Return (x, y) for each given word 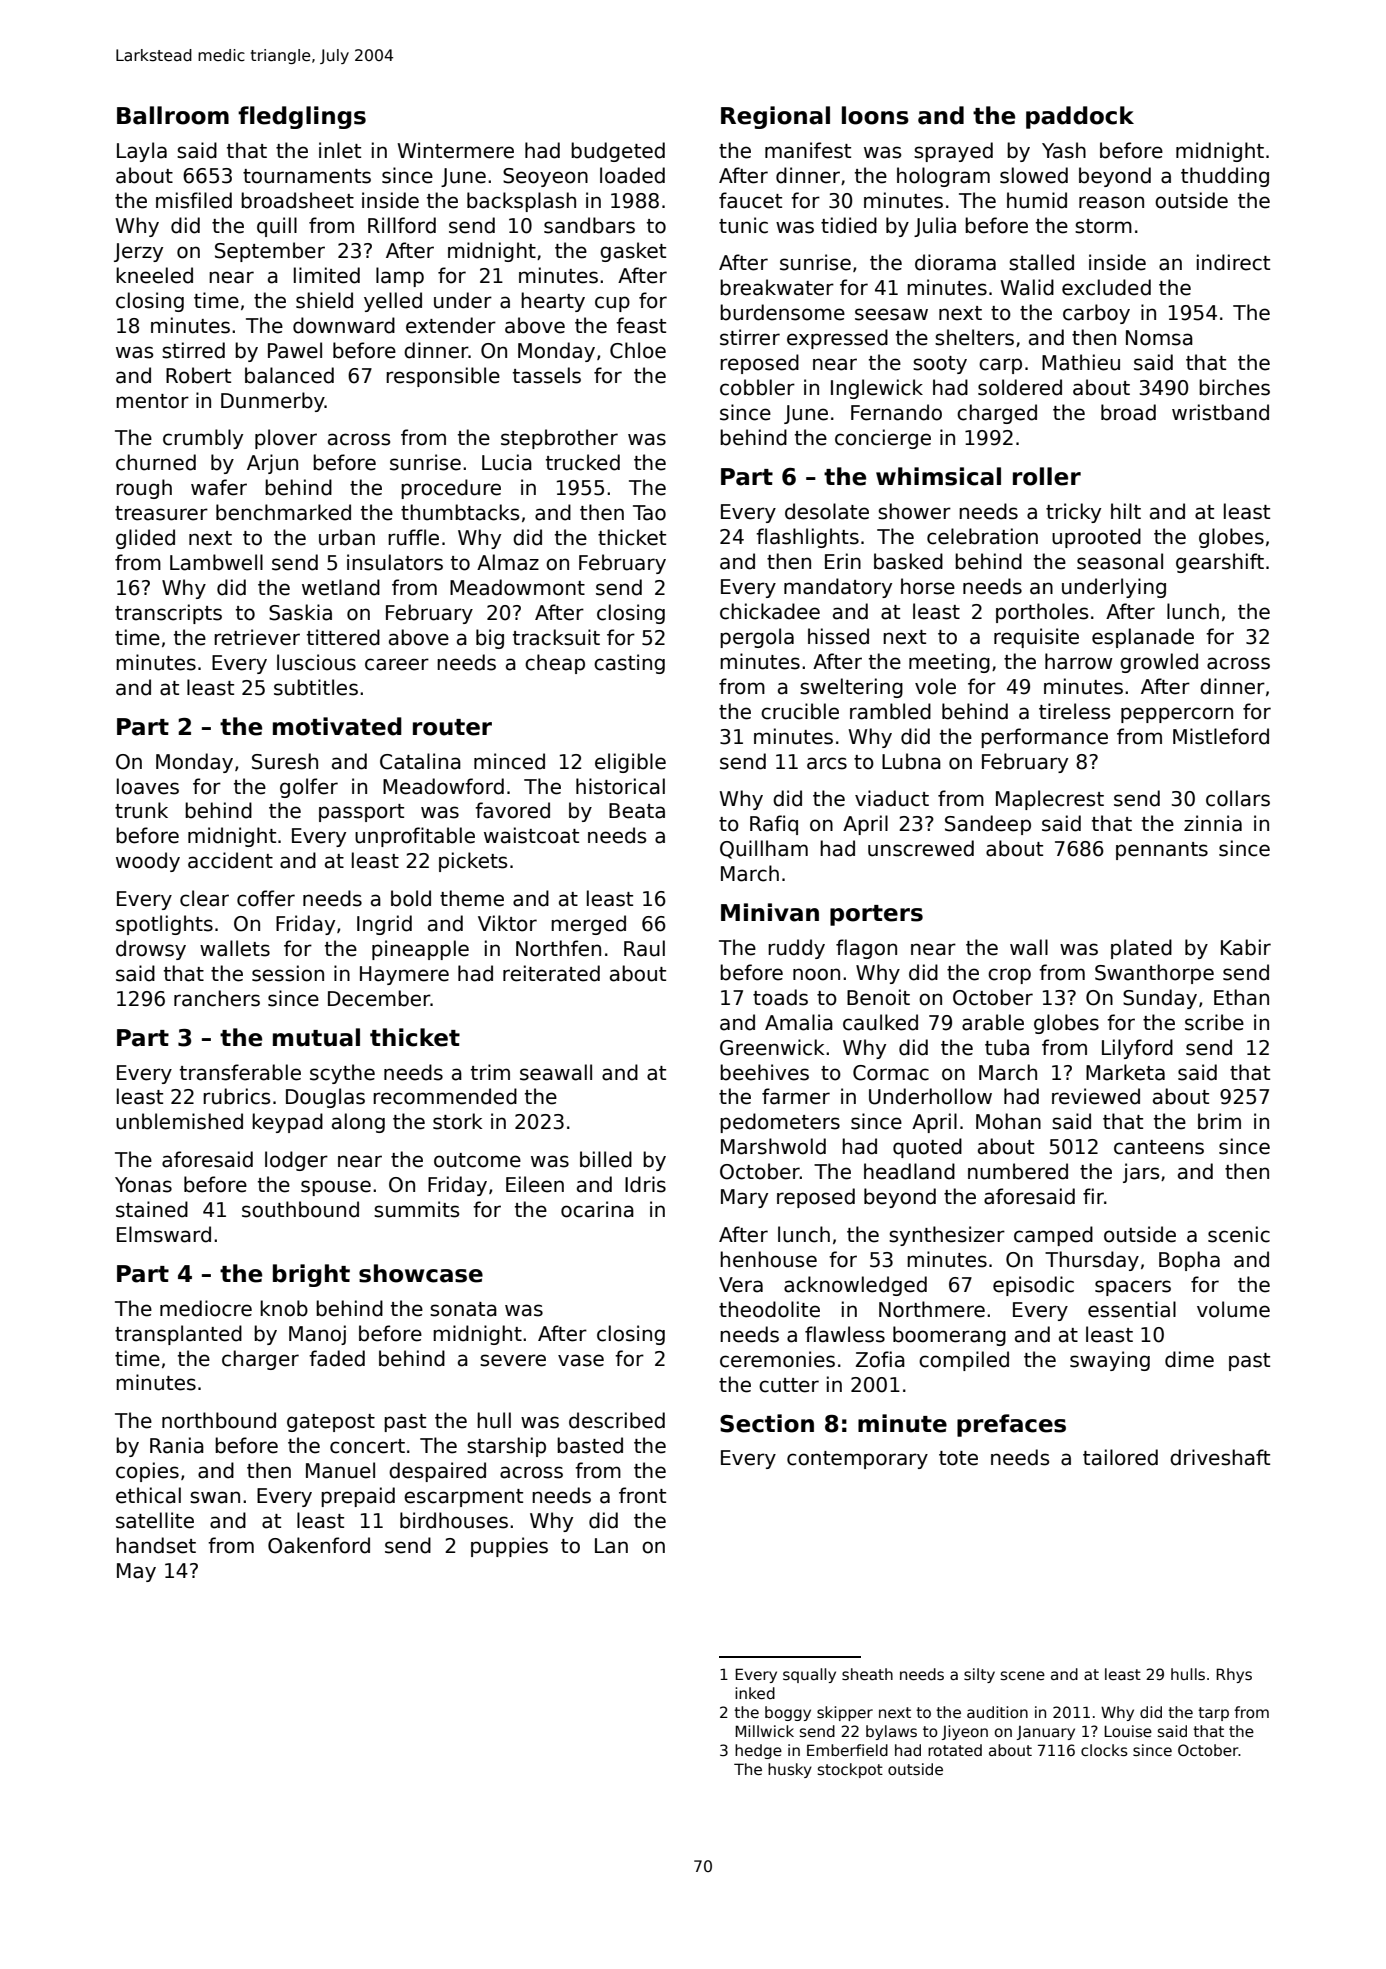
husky (790, 1770)
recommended (445, 1096)
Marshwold (773, 1146)
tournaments (307, 176)
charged (997, 414)
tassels (547, 375)
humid (1037, 200)
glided (145, 539)
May (136, 1572)
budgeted (618, 152)
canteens (1159, 1147)
